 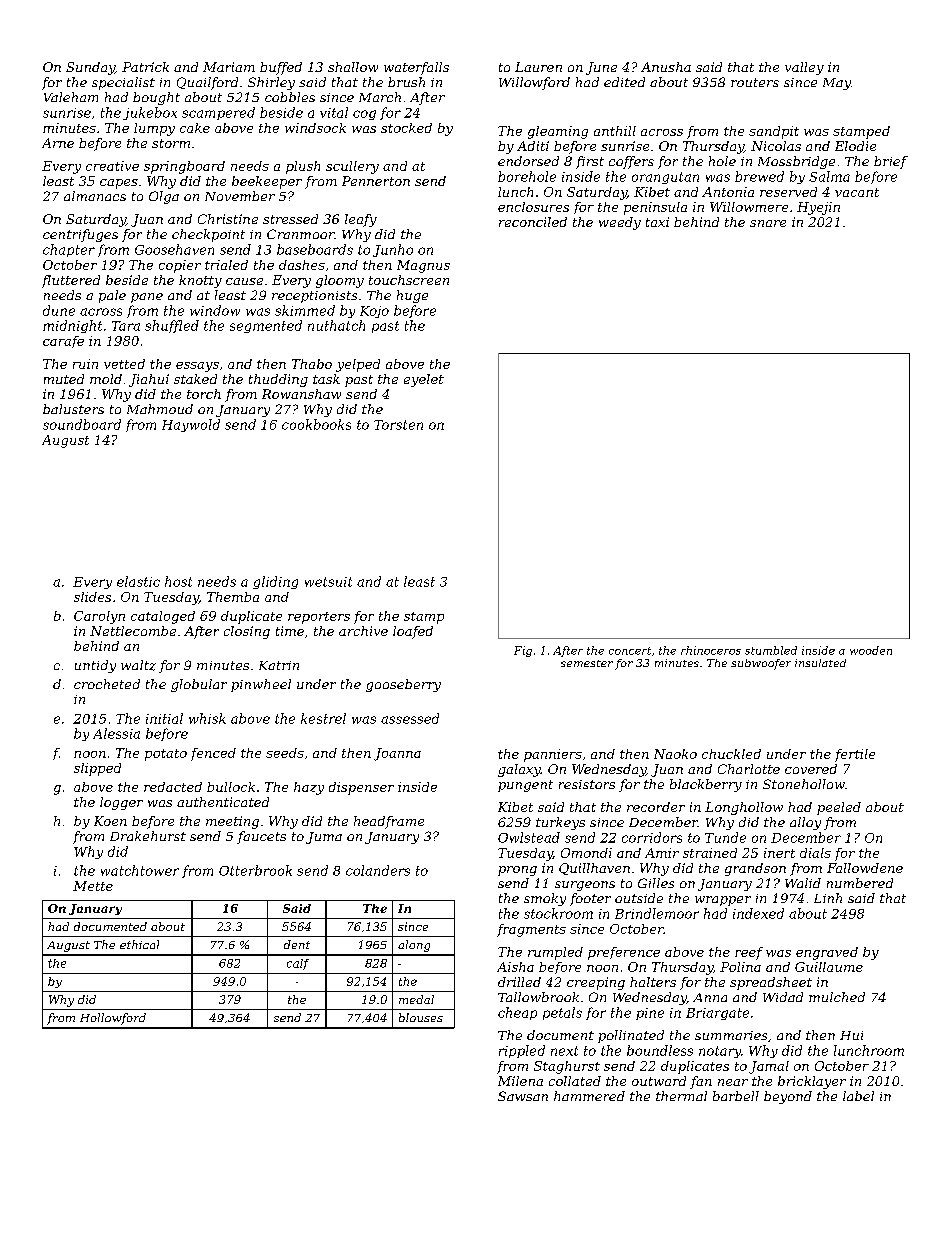 What do you see at coordinates (279, 665) in the image?
I see `Katrin` at bounding box center [279, 665].
